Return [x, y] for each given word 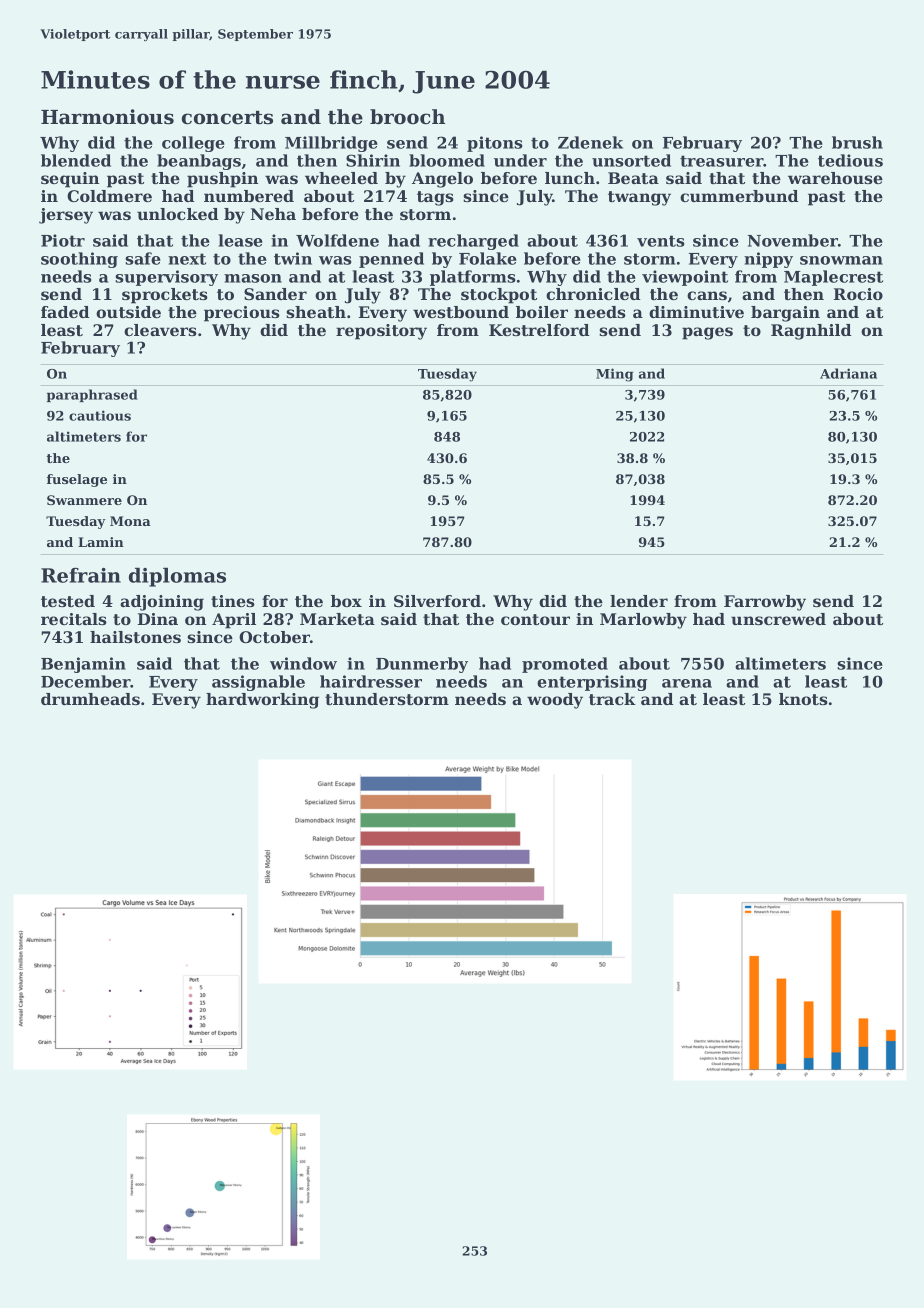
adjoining [162, 603]
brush [857, 142]
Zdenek [590, 142]
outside [128, 312]
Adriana [848, 373]
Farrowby [765, 603]
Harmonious [107, 117]
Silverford [437, 601]
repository [381, 332]
